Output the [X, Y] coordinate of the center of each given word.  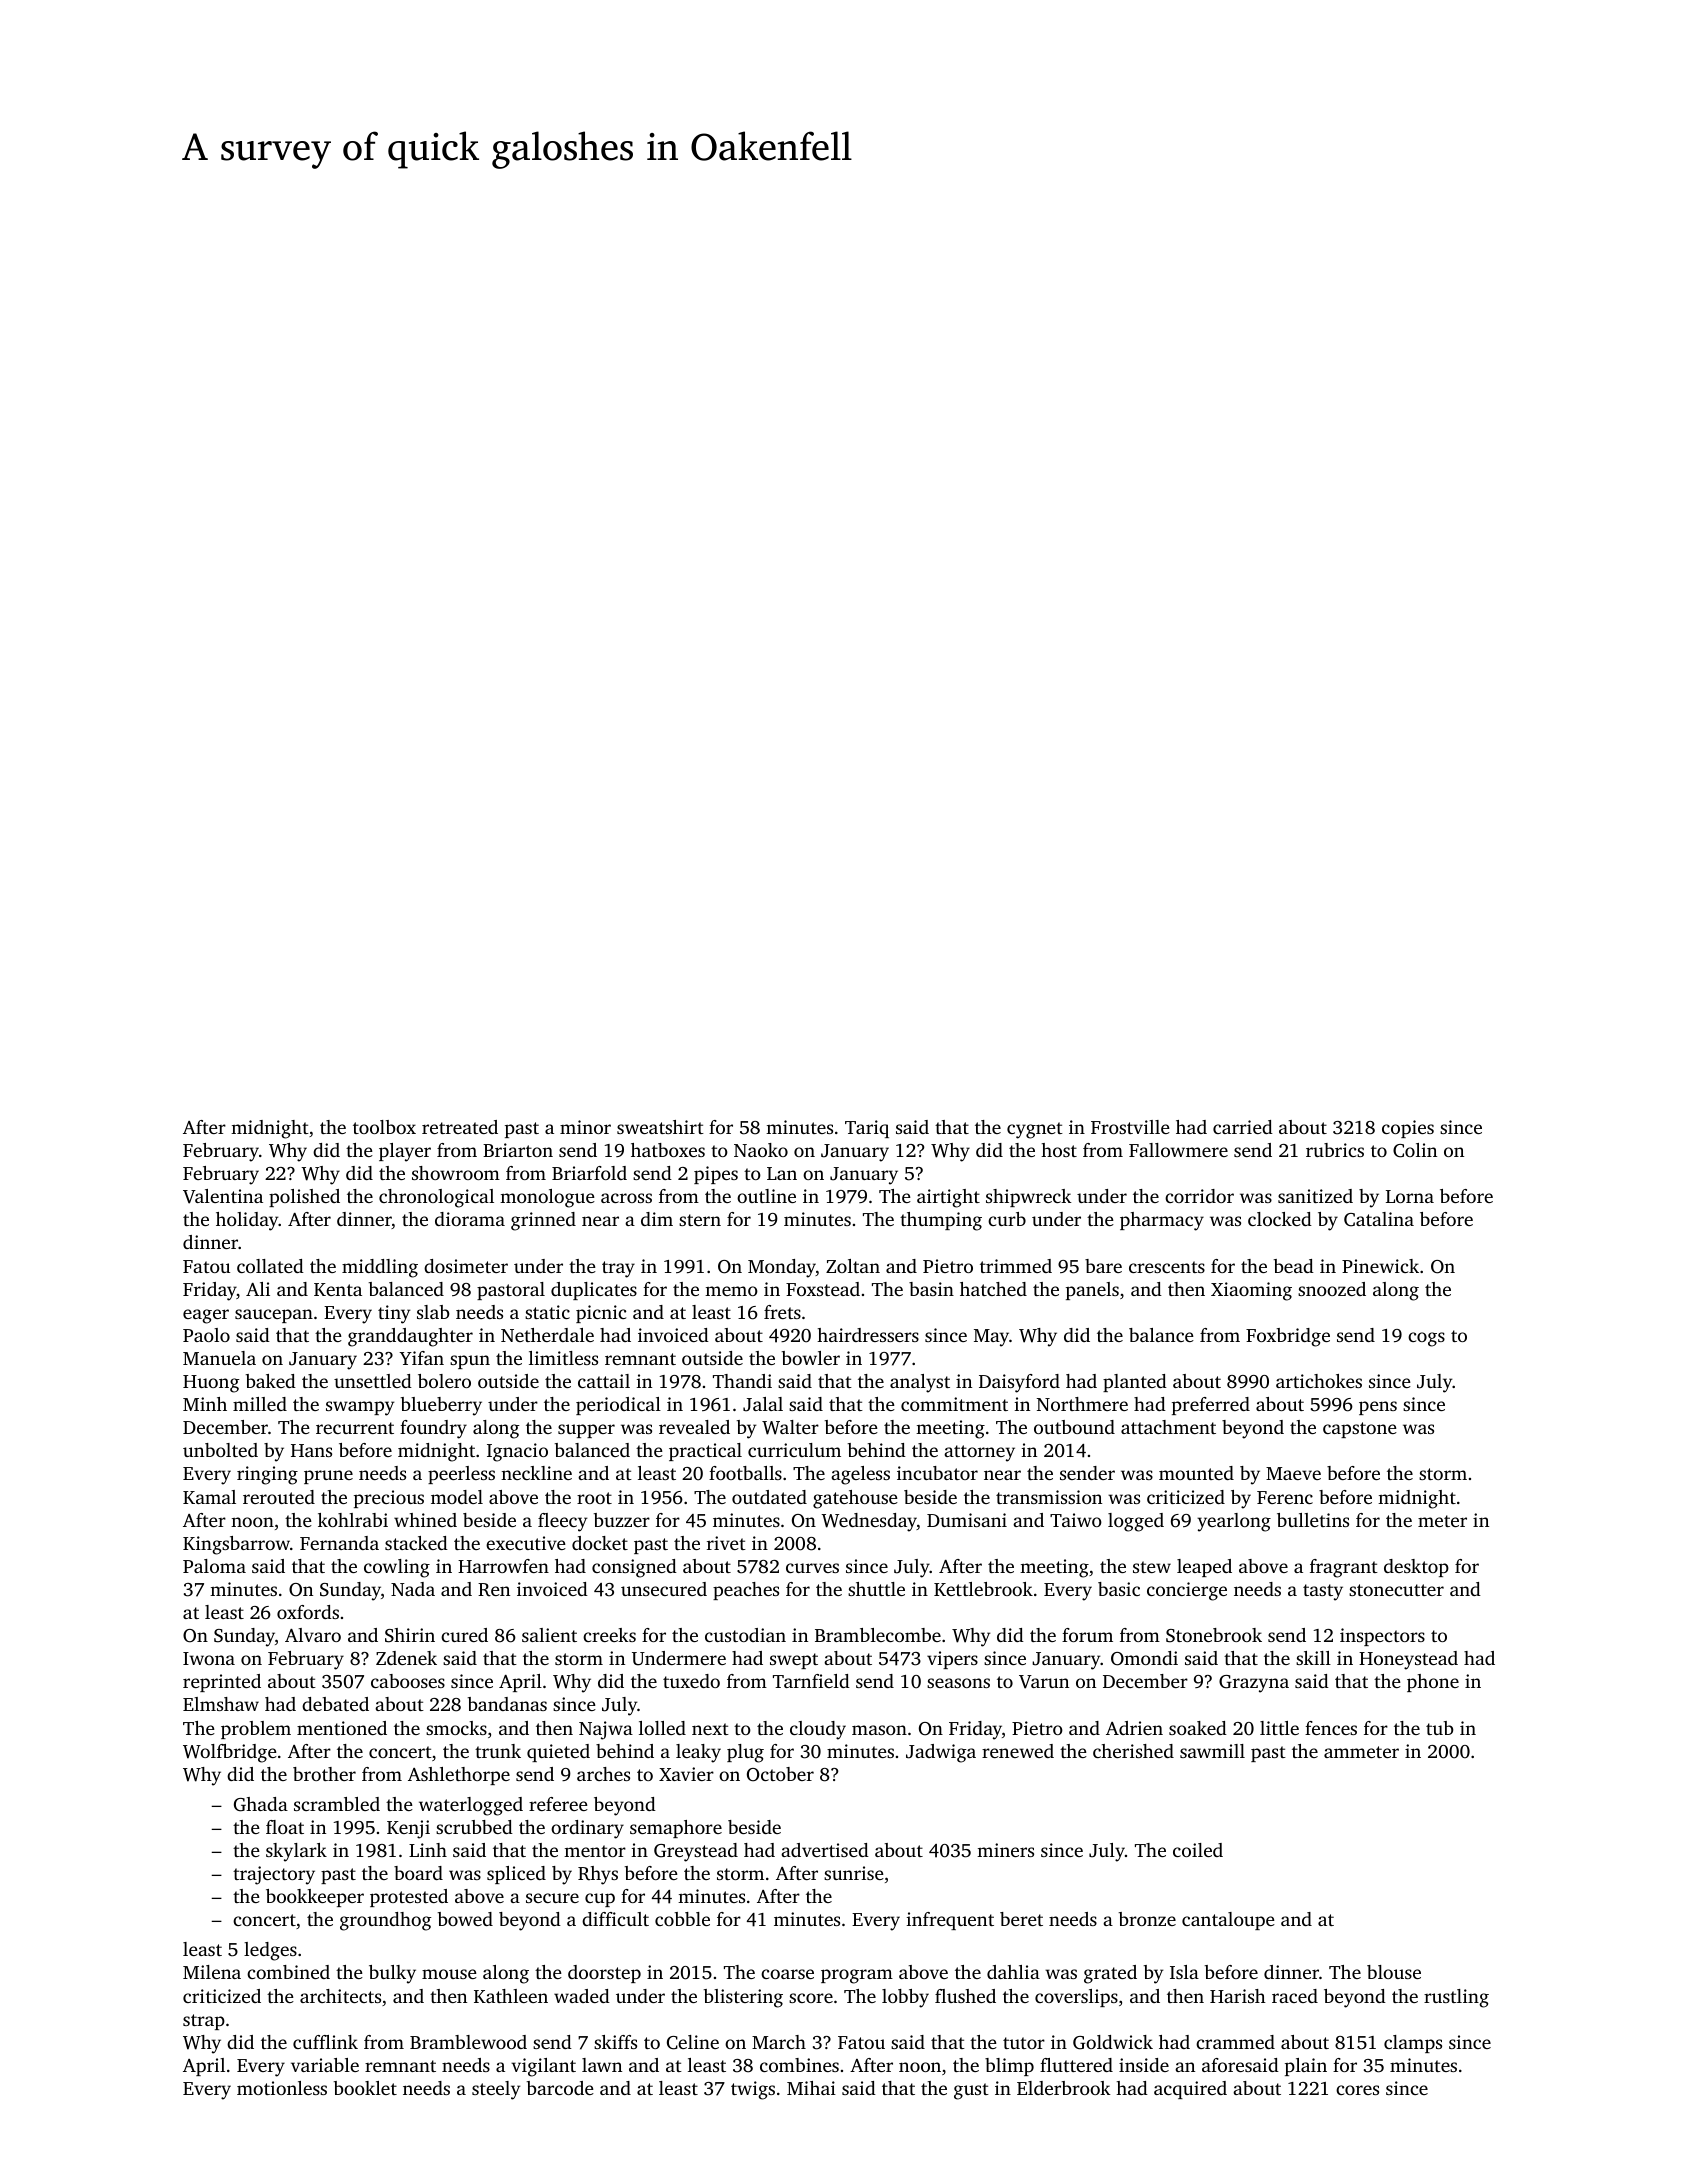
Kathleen [511, 1996]
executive [526, 1543]
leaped [1204, 1568]
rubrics [1335, 1150]
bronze [1147, 1919]
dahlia [1013, 1972]
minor [585, 1127]
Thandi [742, 1381]
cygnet [1035, 1130]
